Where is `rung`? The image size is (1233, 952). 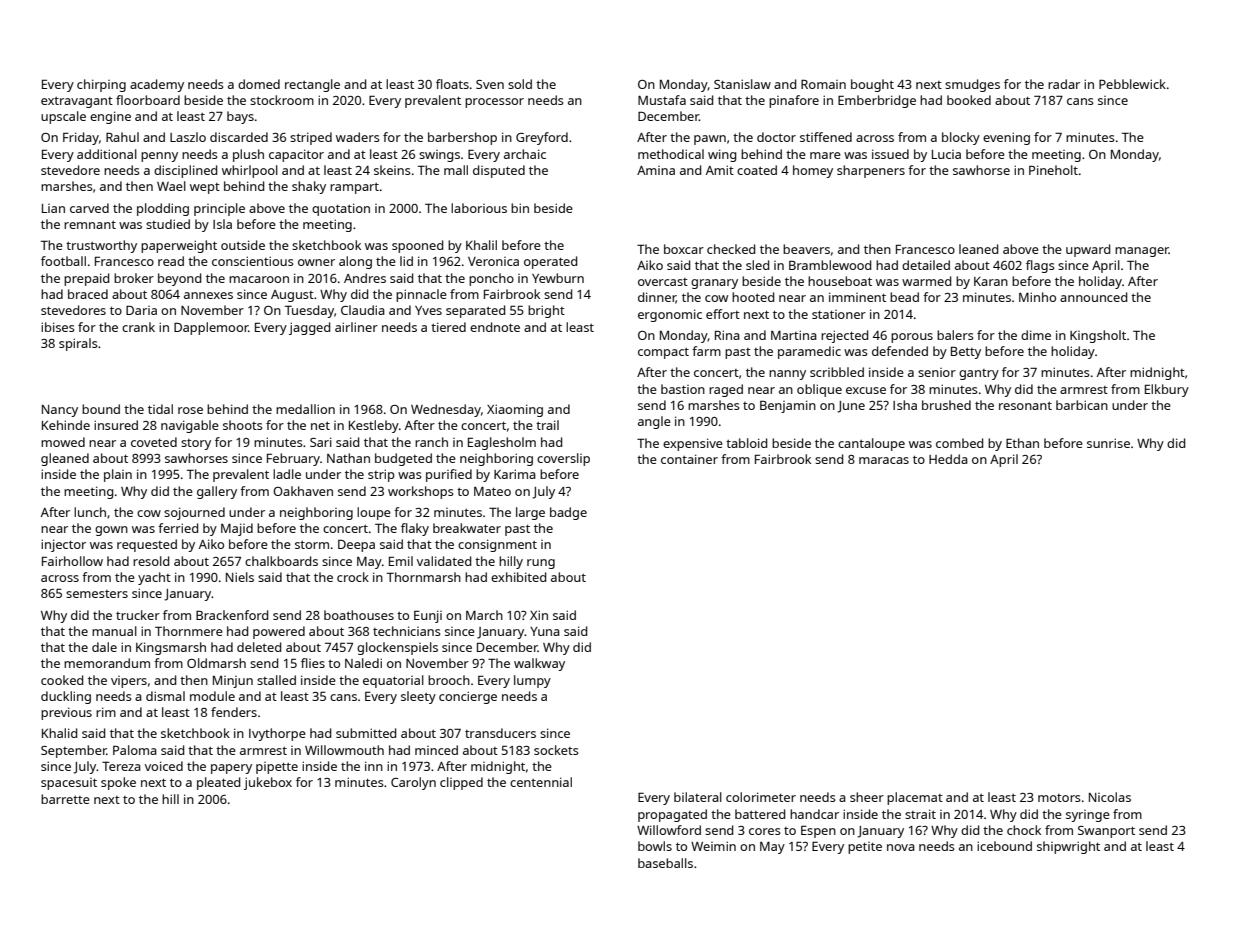 rung is located at coordinates (541, 564).
